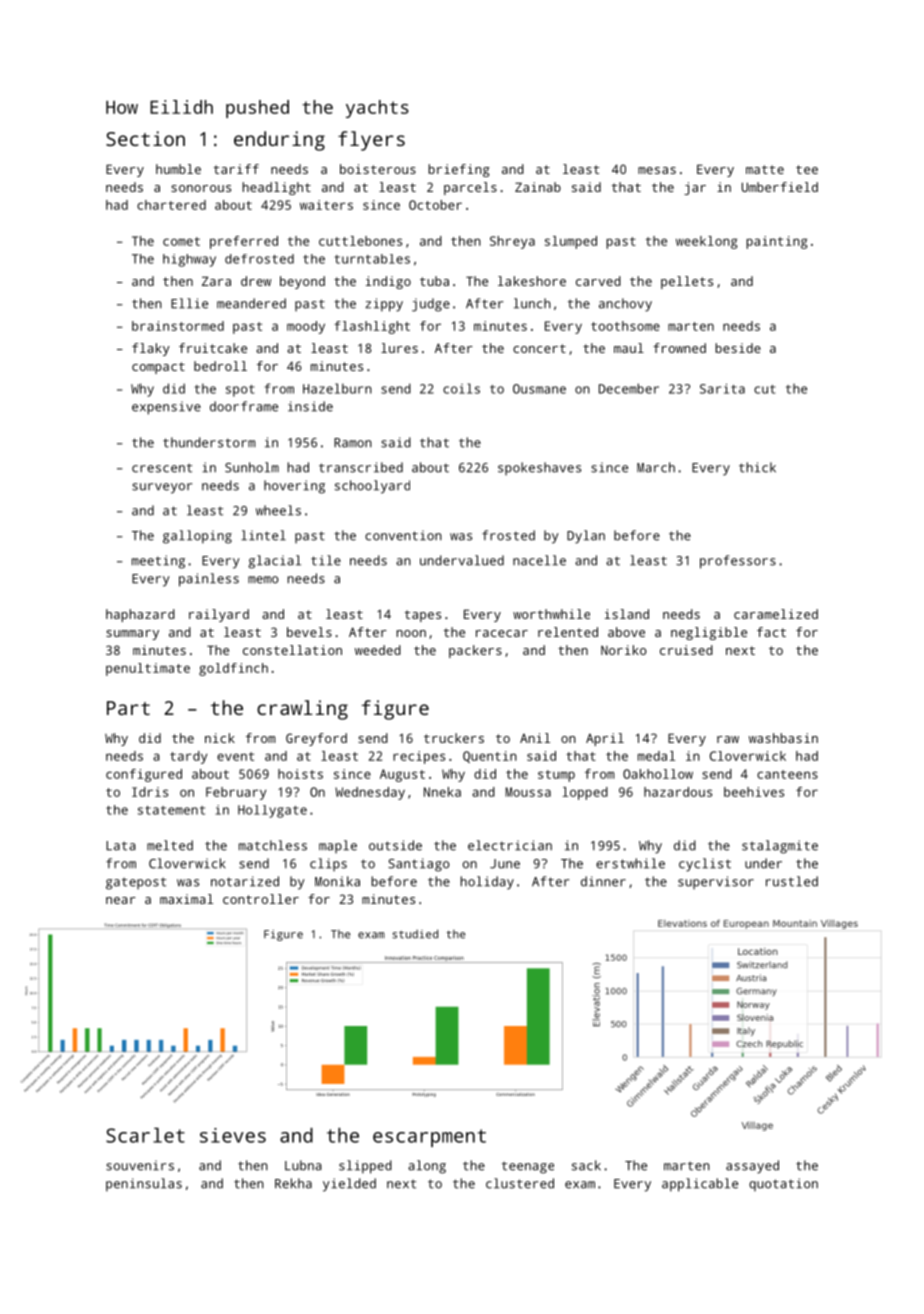 The width and height of the image is (924, 1314). What do you see at coordinates (783, 1184) in the image?
I see `quotation` at bounding box center [783, 1184].
